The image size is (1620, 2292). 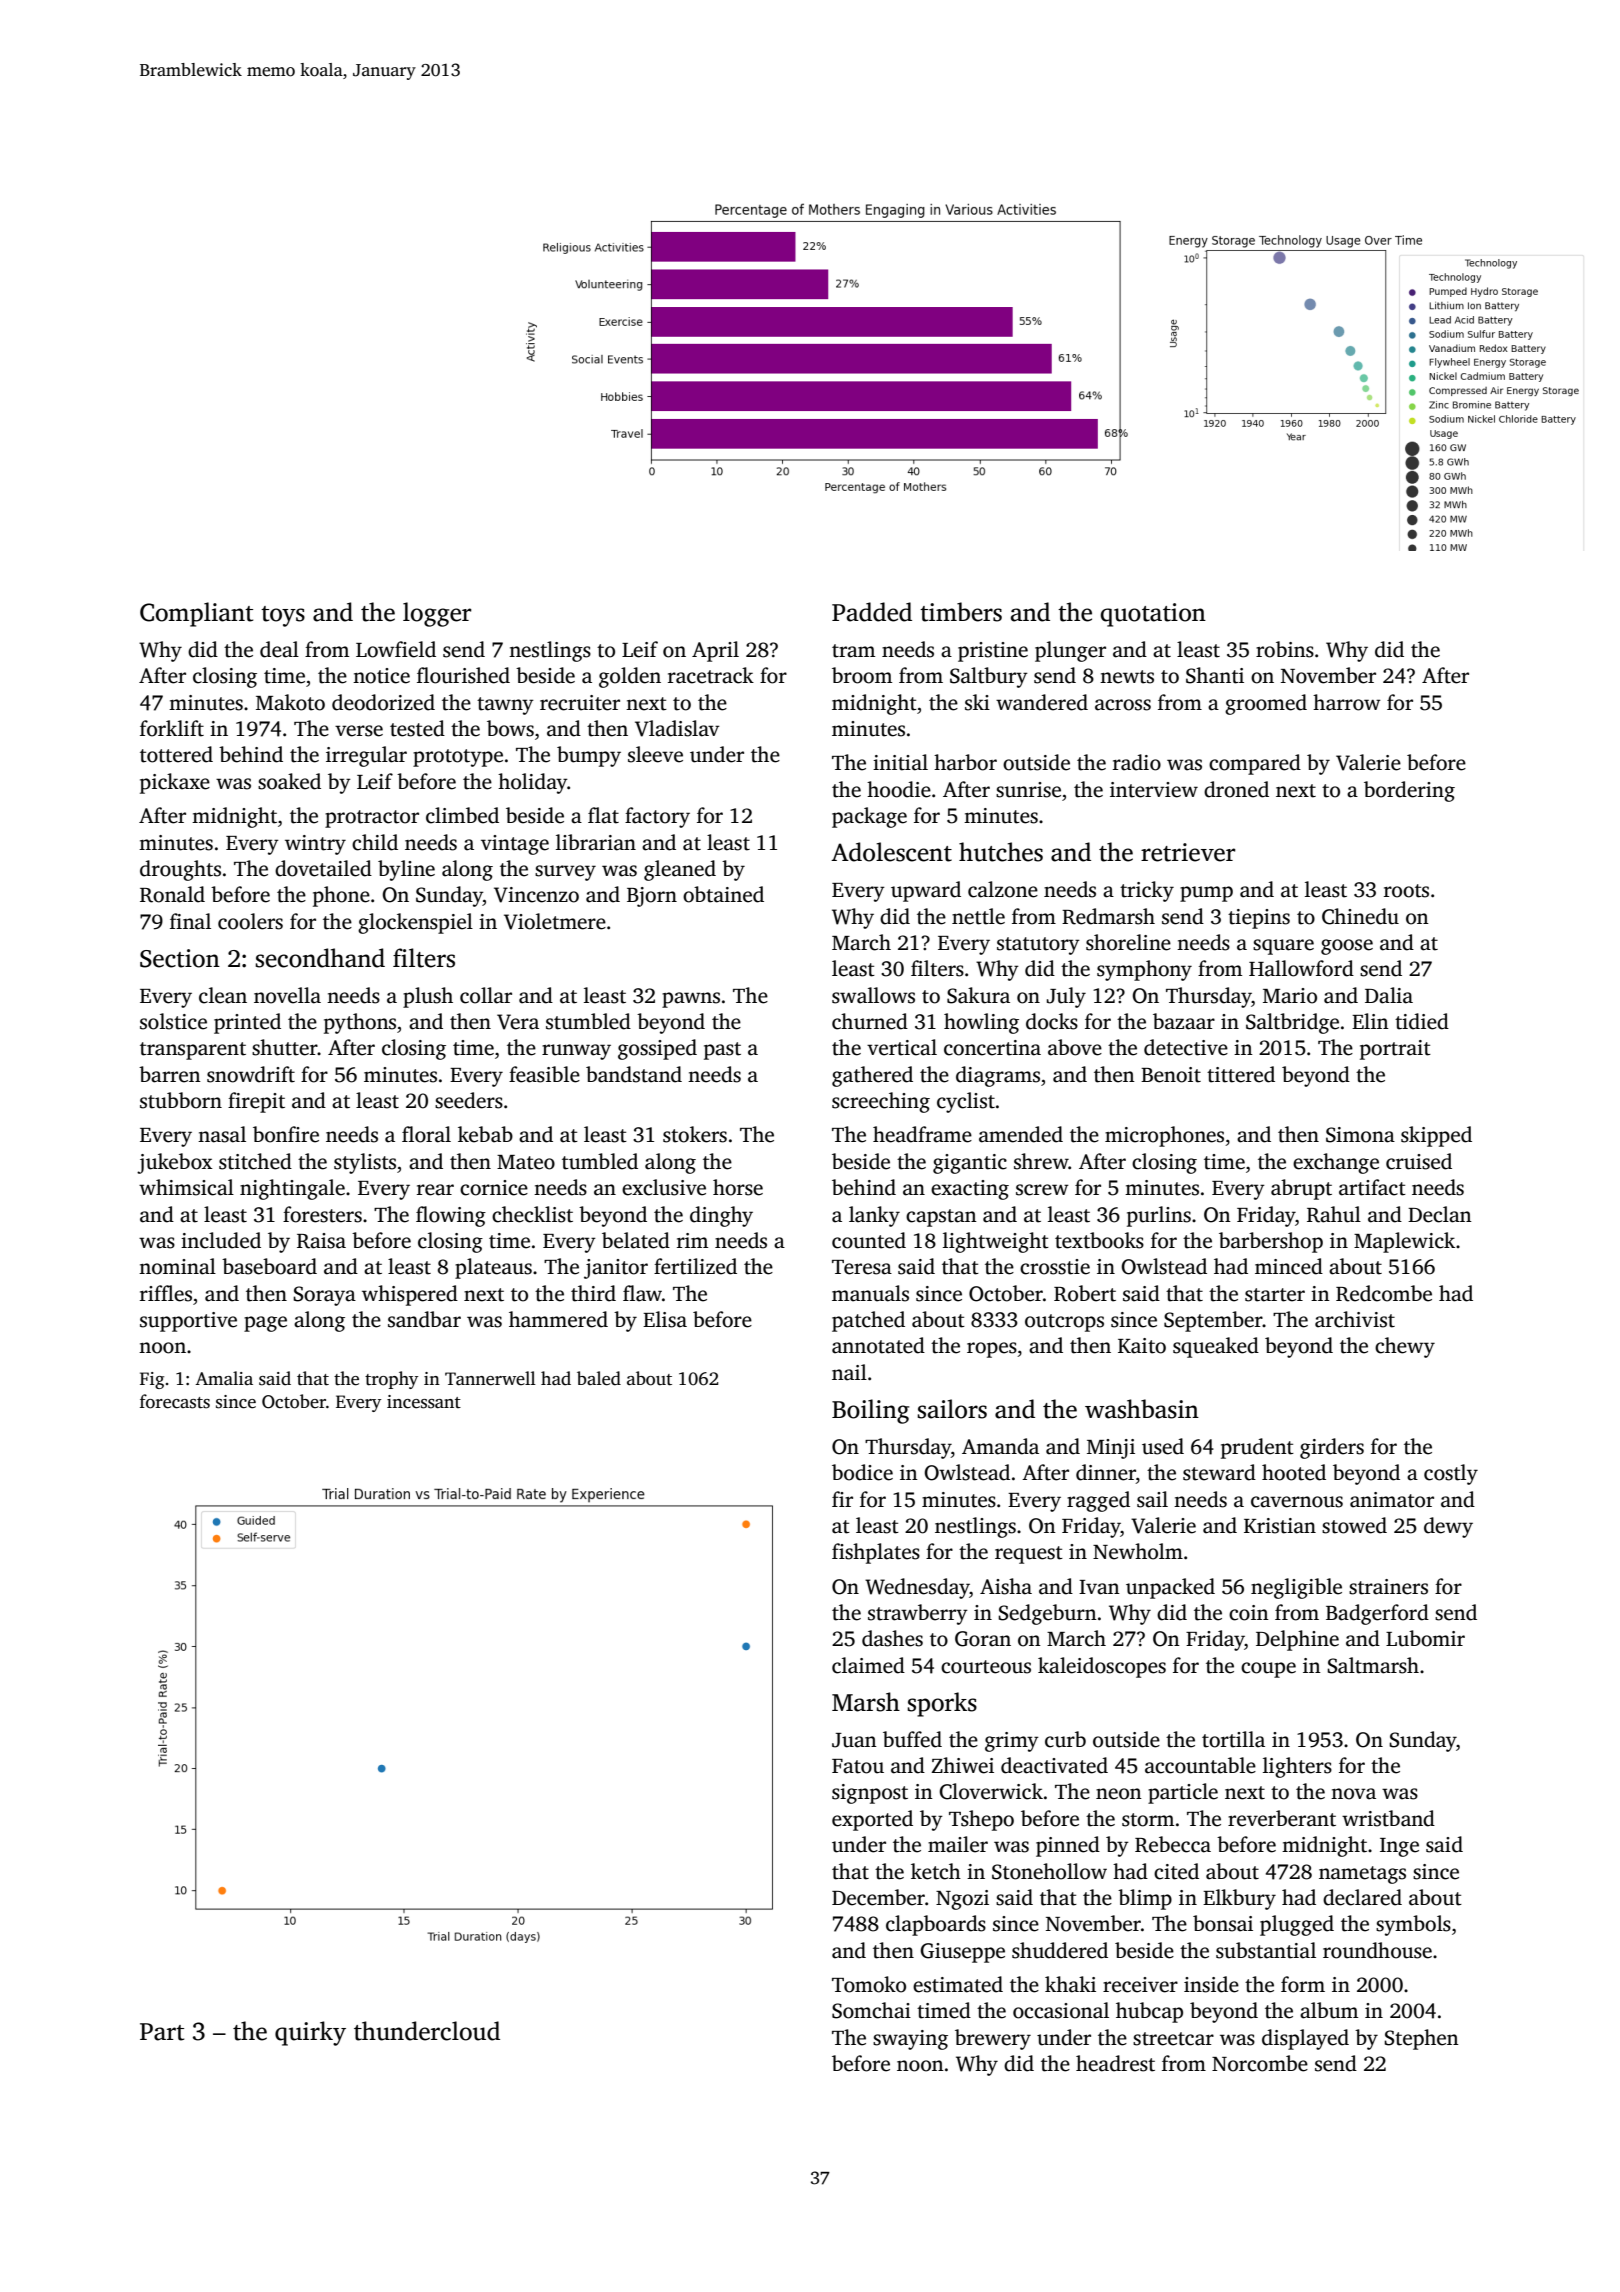 I want to click on forecasts, so click(x=175, y=1401).
